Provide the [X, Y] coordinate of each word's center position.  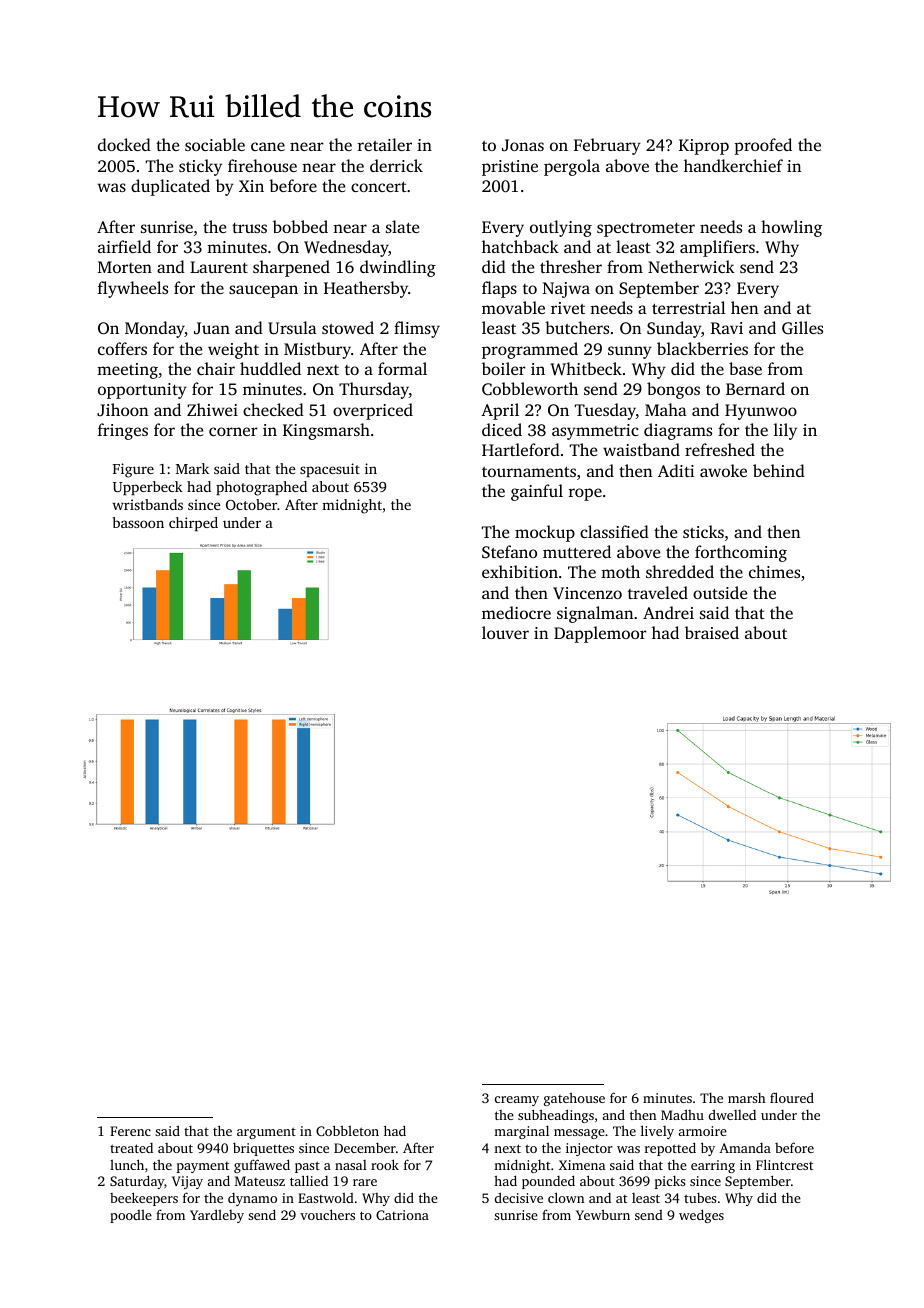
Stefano [509, 552]
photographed [261, 488]
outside [720, 592]
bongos [673, 390]
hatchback [520, 246]
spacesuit [330, 470]
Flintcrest [784, 1164]
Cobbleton [347, 1130]
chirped [193, 524]
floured [792, 1097]
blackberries [702, 348]
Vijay [187, 1182]
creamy [517, 1101]
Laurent [219, 267]
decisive [519, 1197]
